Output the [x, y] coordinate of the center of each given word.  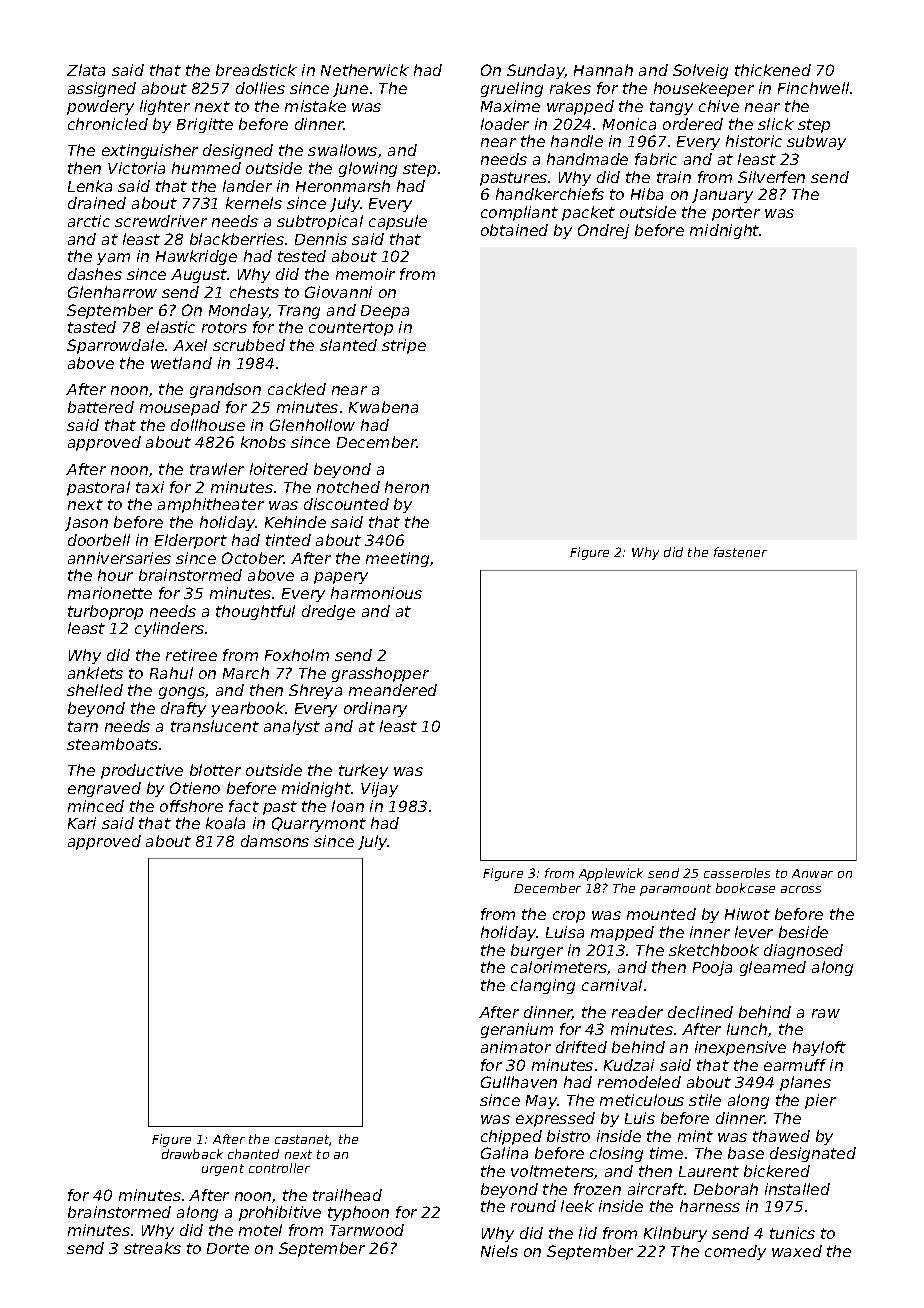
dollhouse [208, 425]
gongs [182, 693]
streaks [152, 1248]
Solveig [700, 71]
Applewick [611, 874]
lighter [165, 107]
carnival [612, 985]
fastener [740, 552]
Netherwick [365, 70]
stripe [404, 346]
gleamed [773, 968]
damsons [275, 841]
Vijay [379, 789]
